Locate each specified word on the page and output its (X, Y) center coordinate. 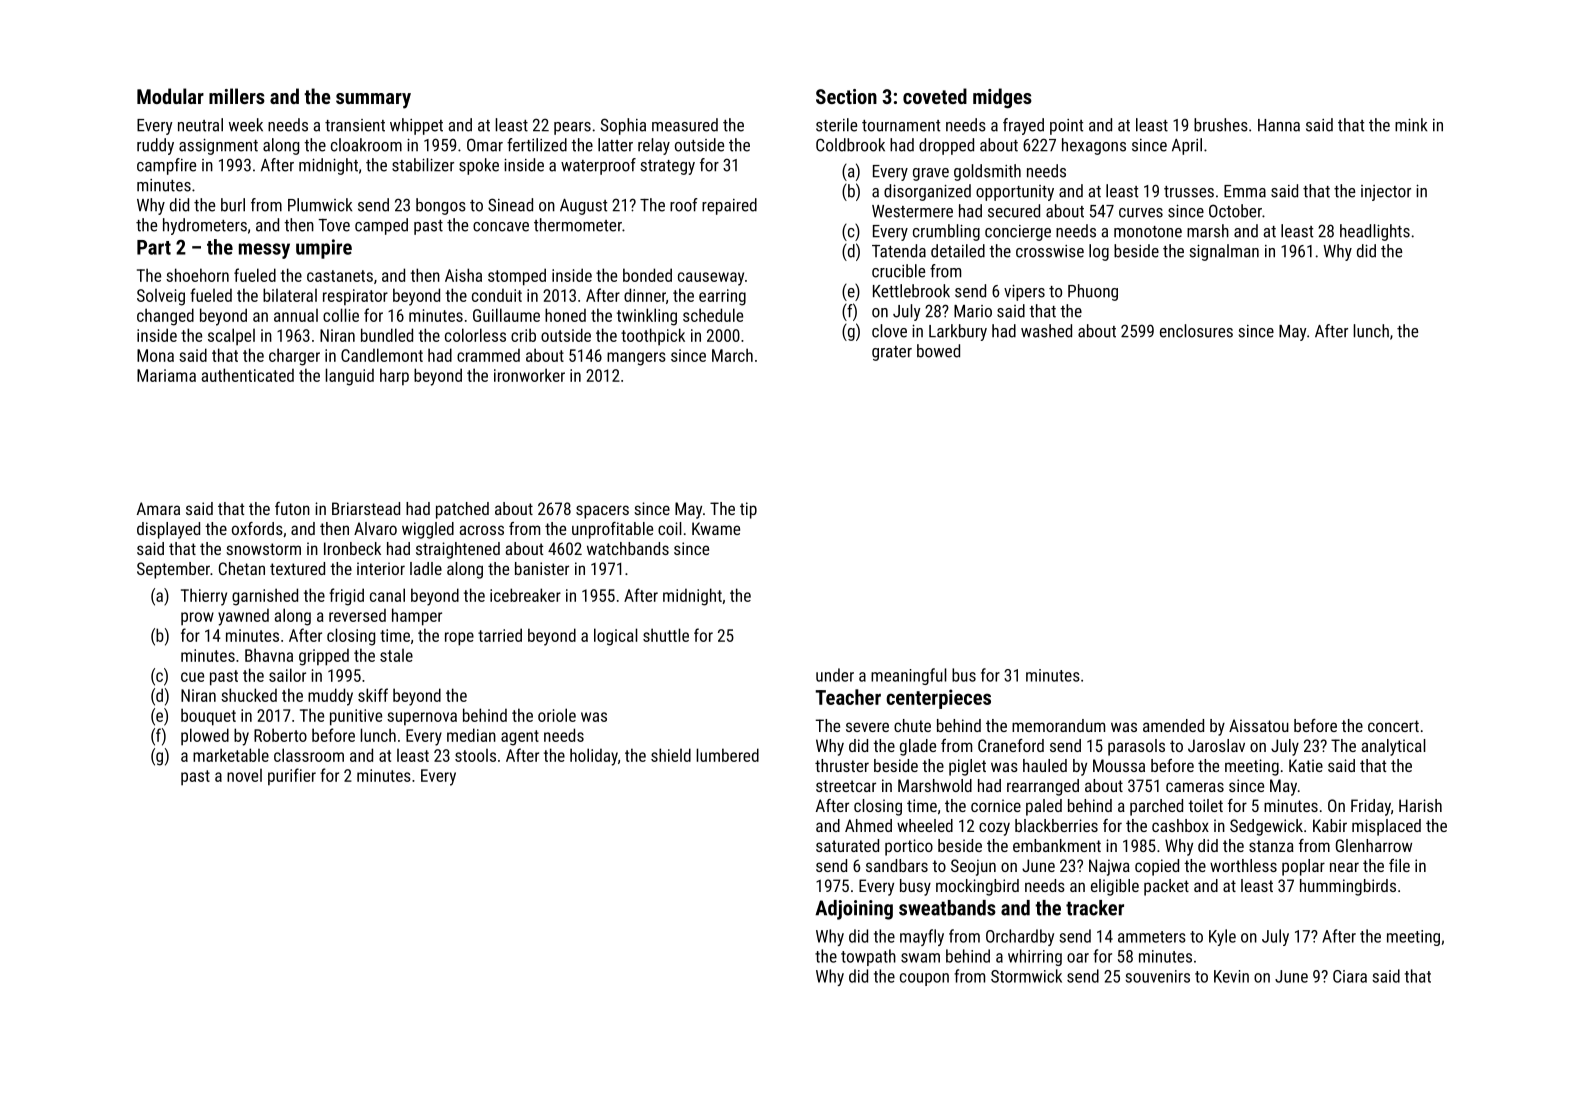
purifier (292, 776)
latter (615, 145)
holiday (594, 757)
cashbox (1180, 825)
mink (1411, 125)
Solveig (161, 297)
